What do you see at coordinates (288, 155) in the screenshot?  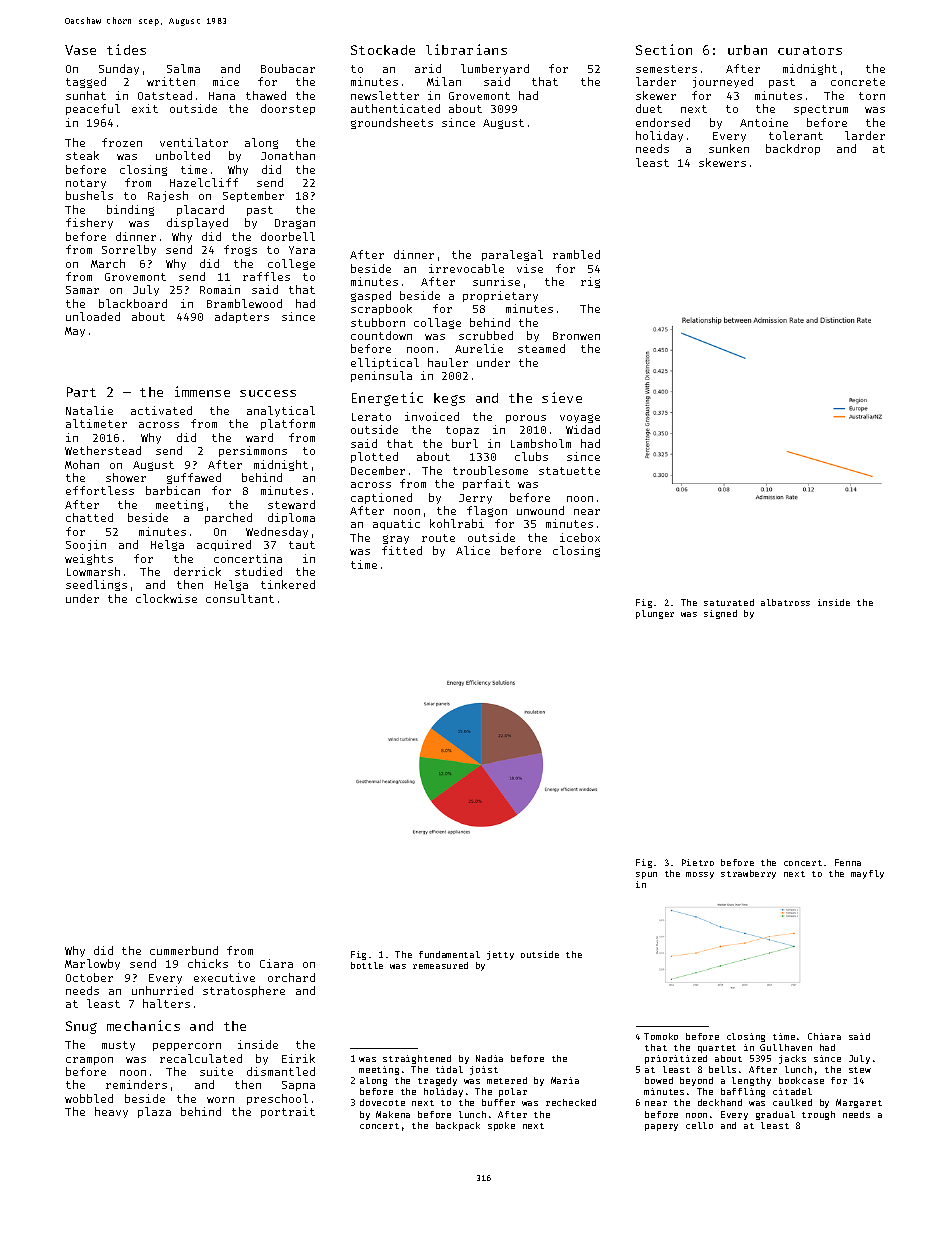 I see `Jonathan` at bounding box center [288, 155].
